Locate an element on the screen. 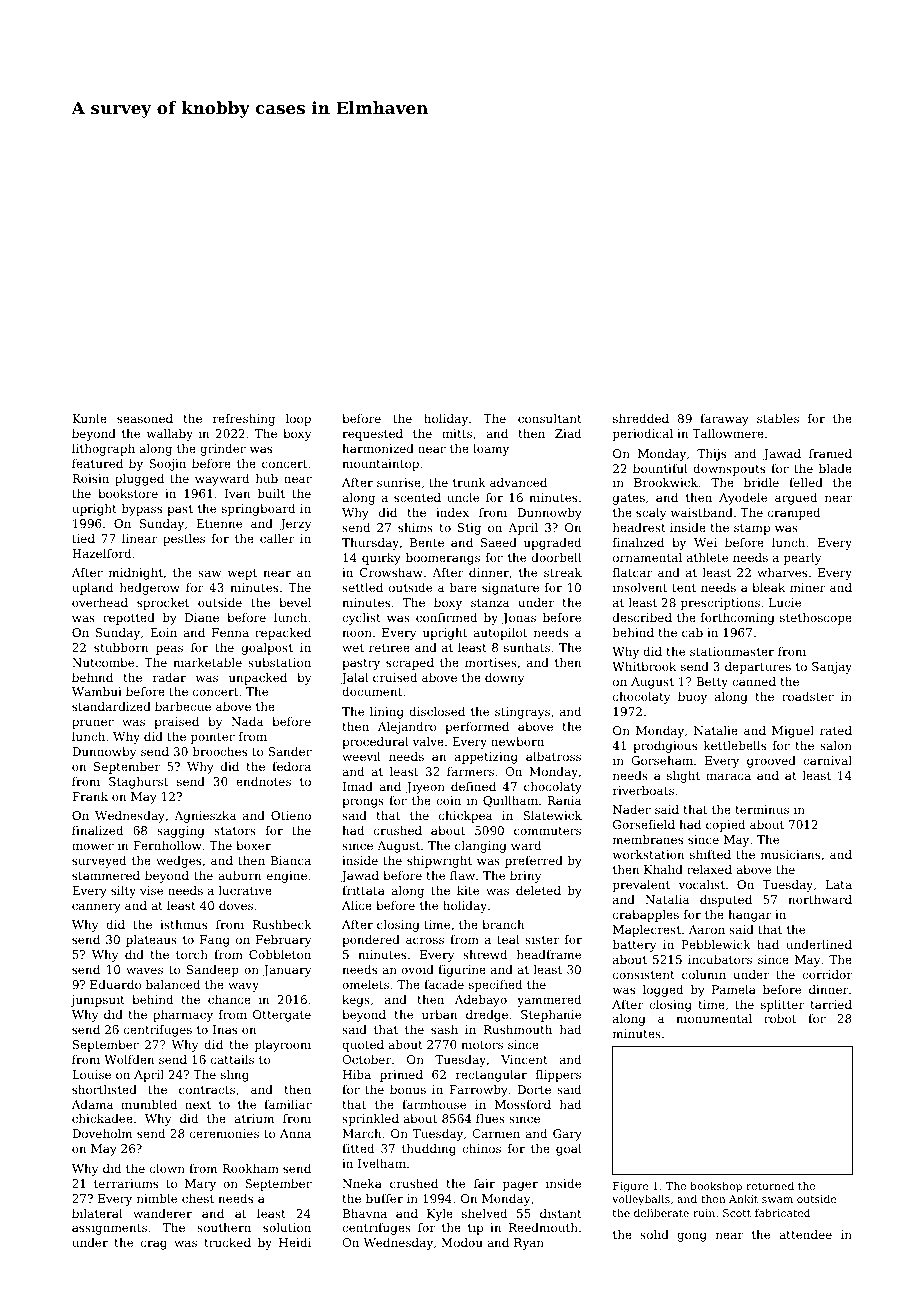  Ryan is located at coordinates (529, 1244).
